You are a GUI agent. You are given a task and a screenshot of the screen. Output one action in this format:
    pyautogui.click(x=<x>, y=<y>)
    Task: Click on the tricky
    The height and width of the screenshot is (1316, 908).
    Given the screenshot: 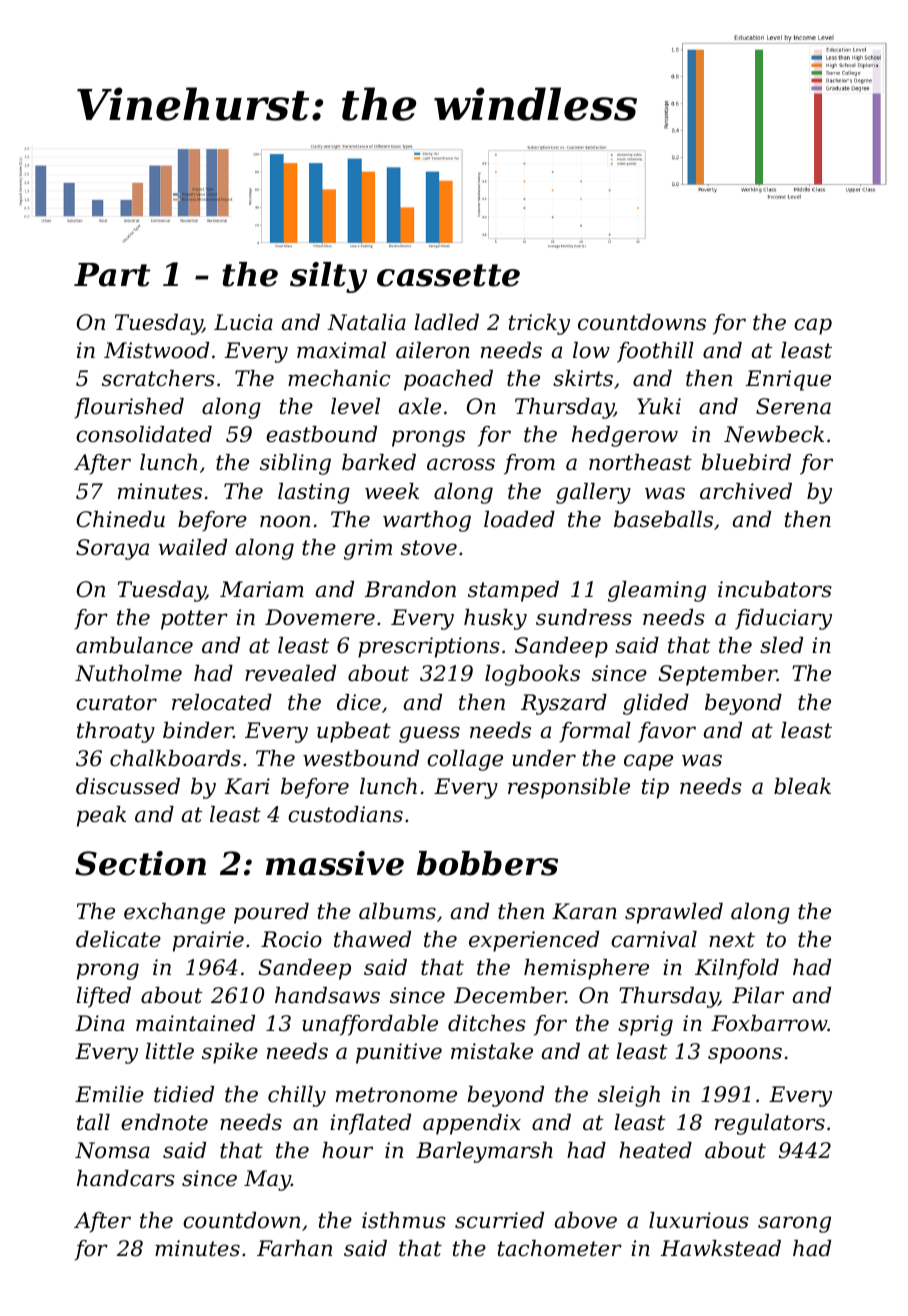 What is the action you would take?
    pyautogui.click(x=539, y=324)
